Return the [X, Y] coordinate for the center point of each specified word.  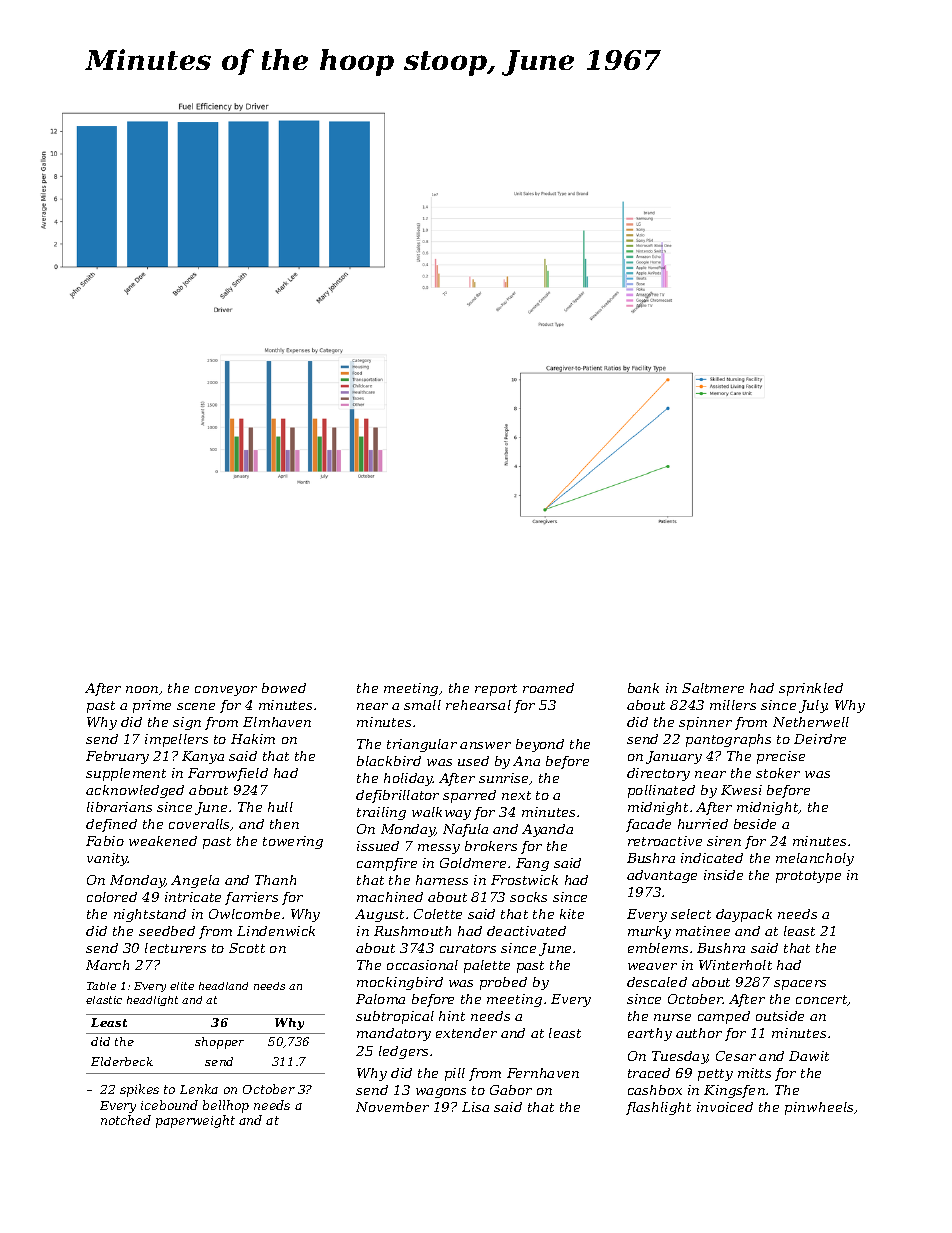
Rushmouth [412, 931]
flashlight [658, 1108]
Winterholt [735, 965]
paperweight [195, 1121]
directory [658, 774]
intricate [193, 897]
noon [142, 689]
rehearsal [478, 705]
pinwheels [819, 1108]
